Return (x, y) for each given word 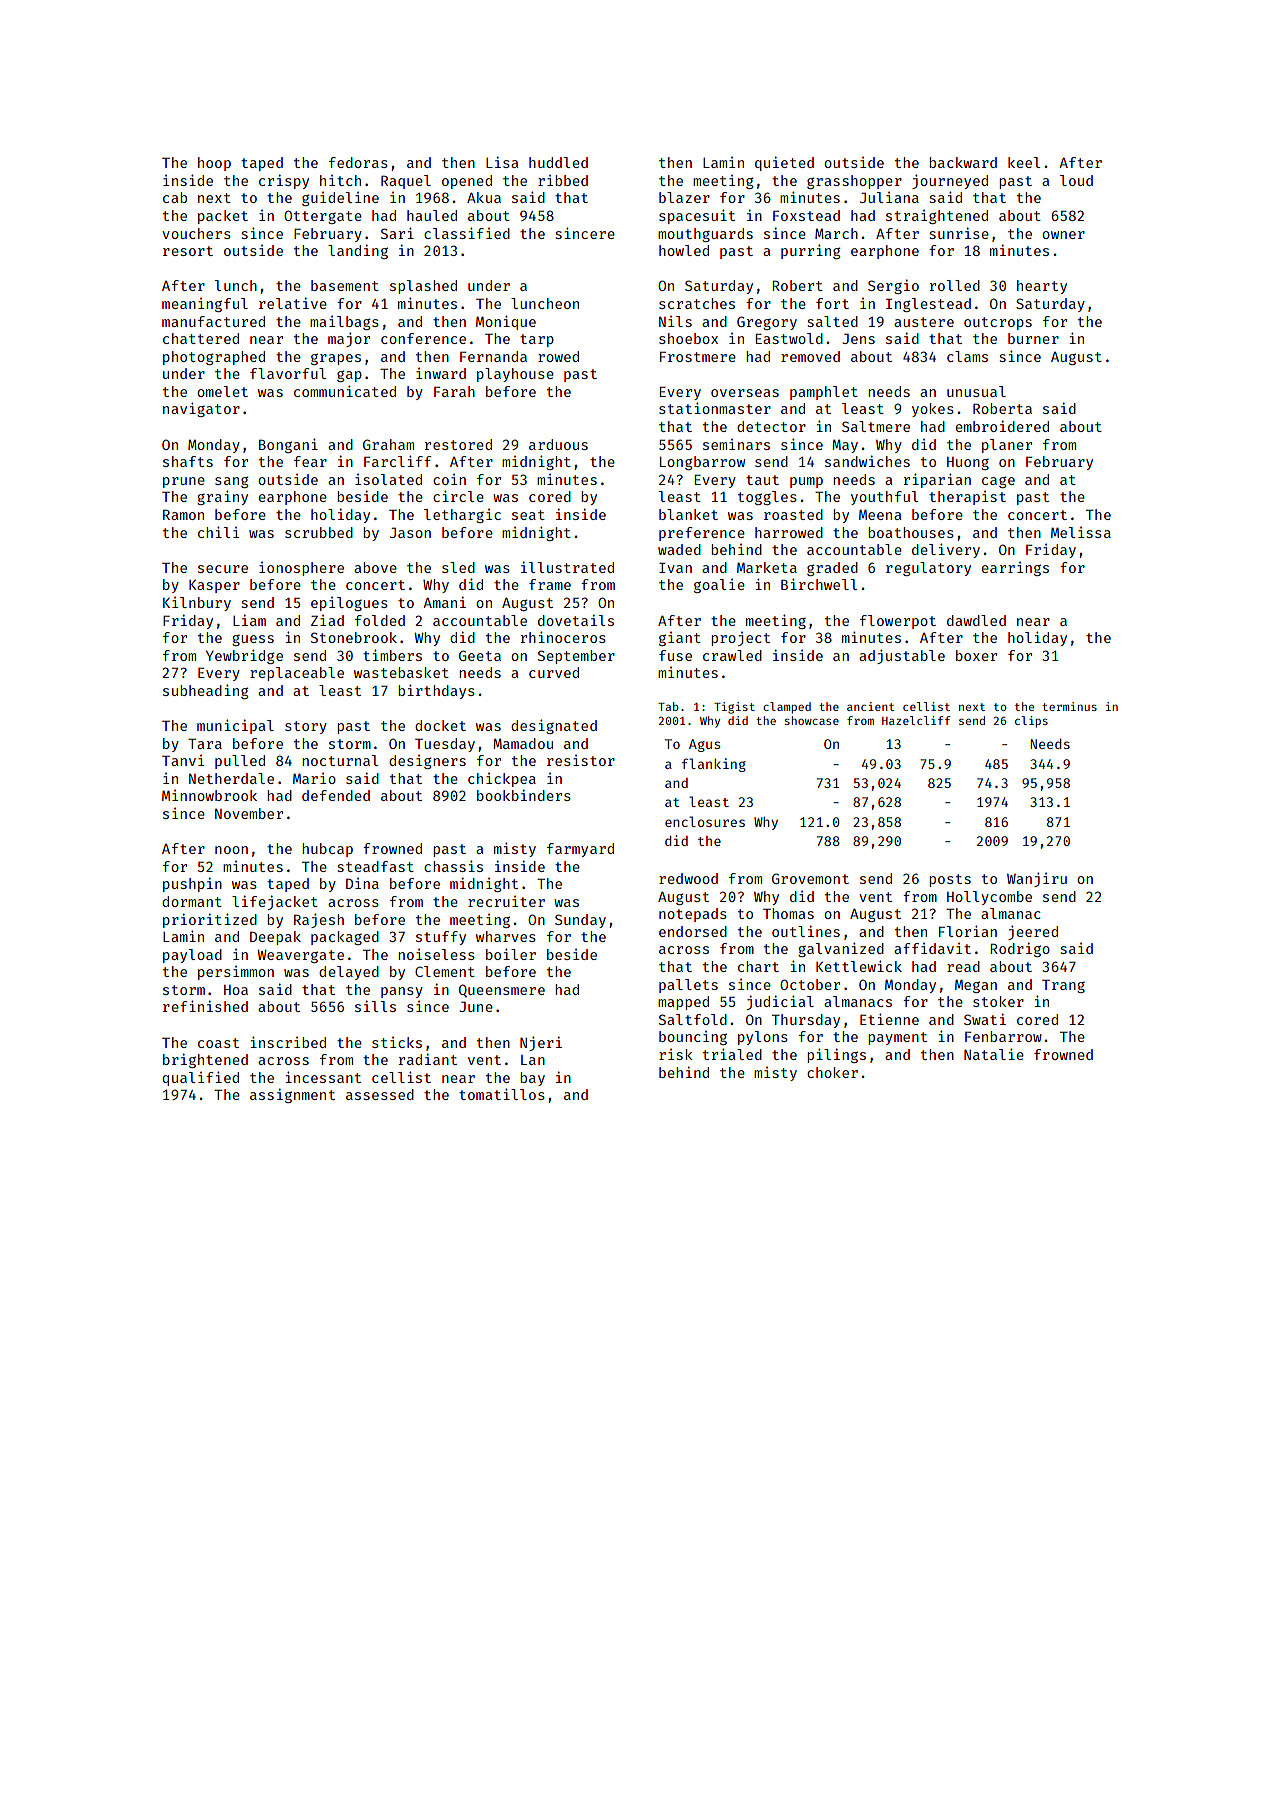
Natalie (994, 1054)
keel (1024, 162)
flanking (714, 765)
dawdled (976, 620)
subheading (206, 691)
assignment (292, 1095)
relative (293, 303)
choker (832, 1072)
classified (467, 233)
